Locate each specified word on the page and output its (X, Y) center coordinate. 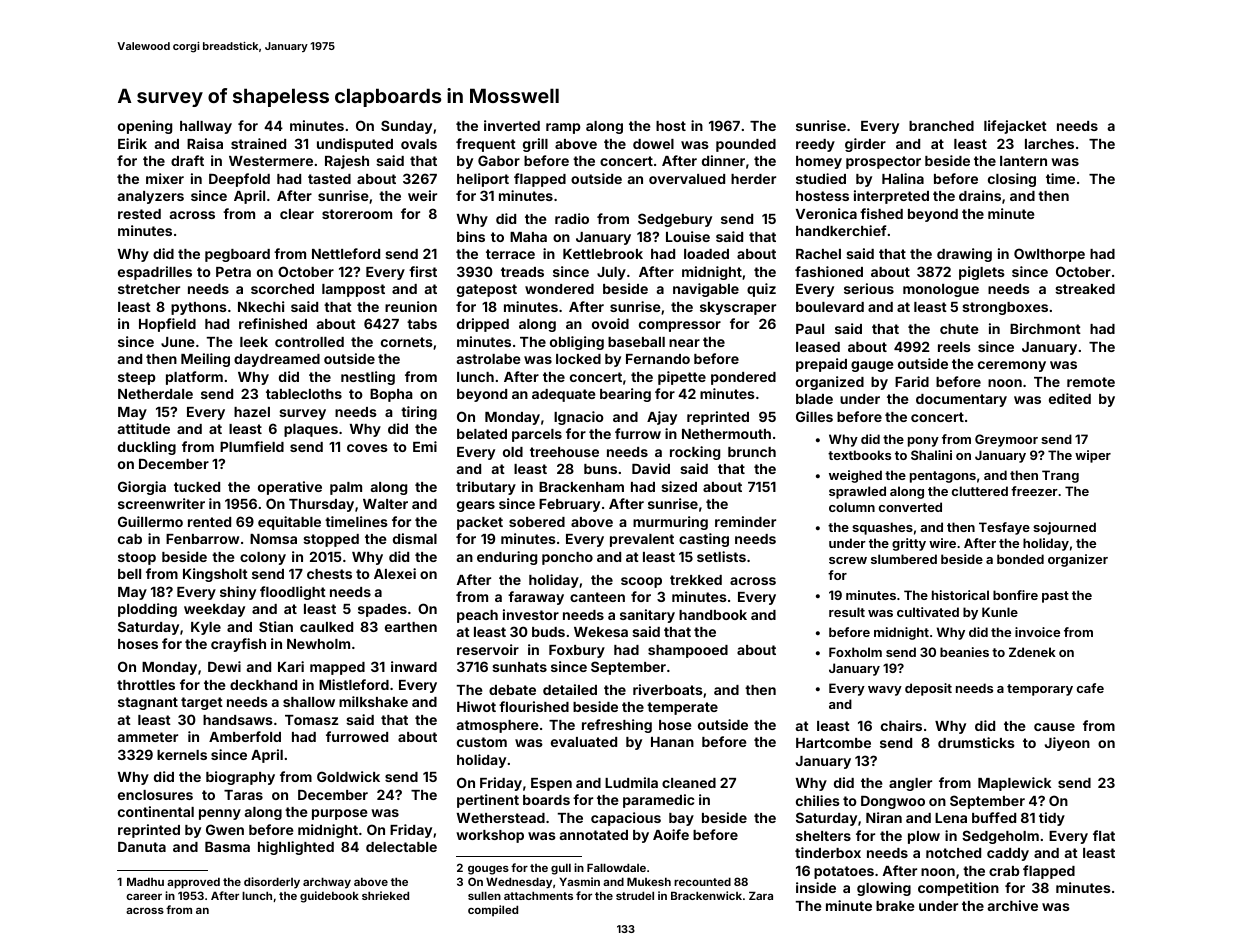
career (144, 896)
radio (572, 218)
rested (139, 214)
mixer (165, 178)
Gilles (814, 416)
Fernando (658, 359)
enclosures (155, 795)
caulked (326, 627)
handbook (713, 615)
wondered (559, 289)
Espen (551, 784)
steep (137, 378)
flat (1104, 835)
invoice (1037, 632)
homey (819, 162)
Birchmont (1045, 328)
